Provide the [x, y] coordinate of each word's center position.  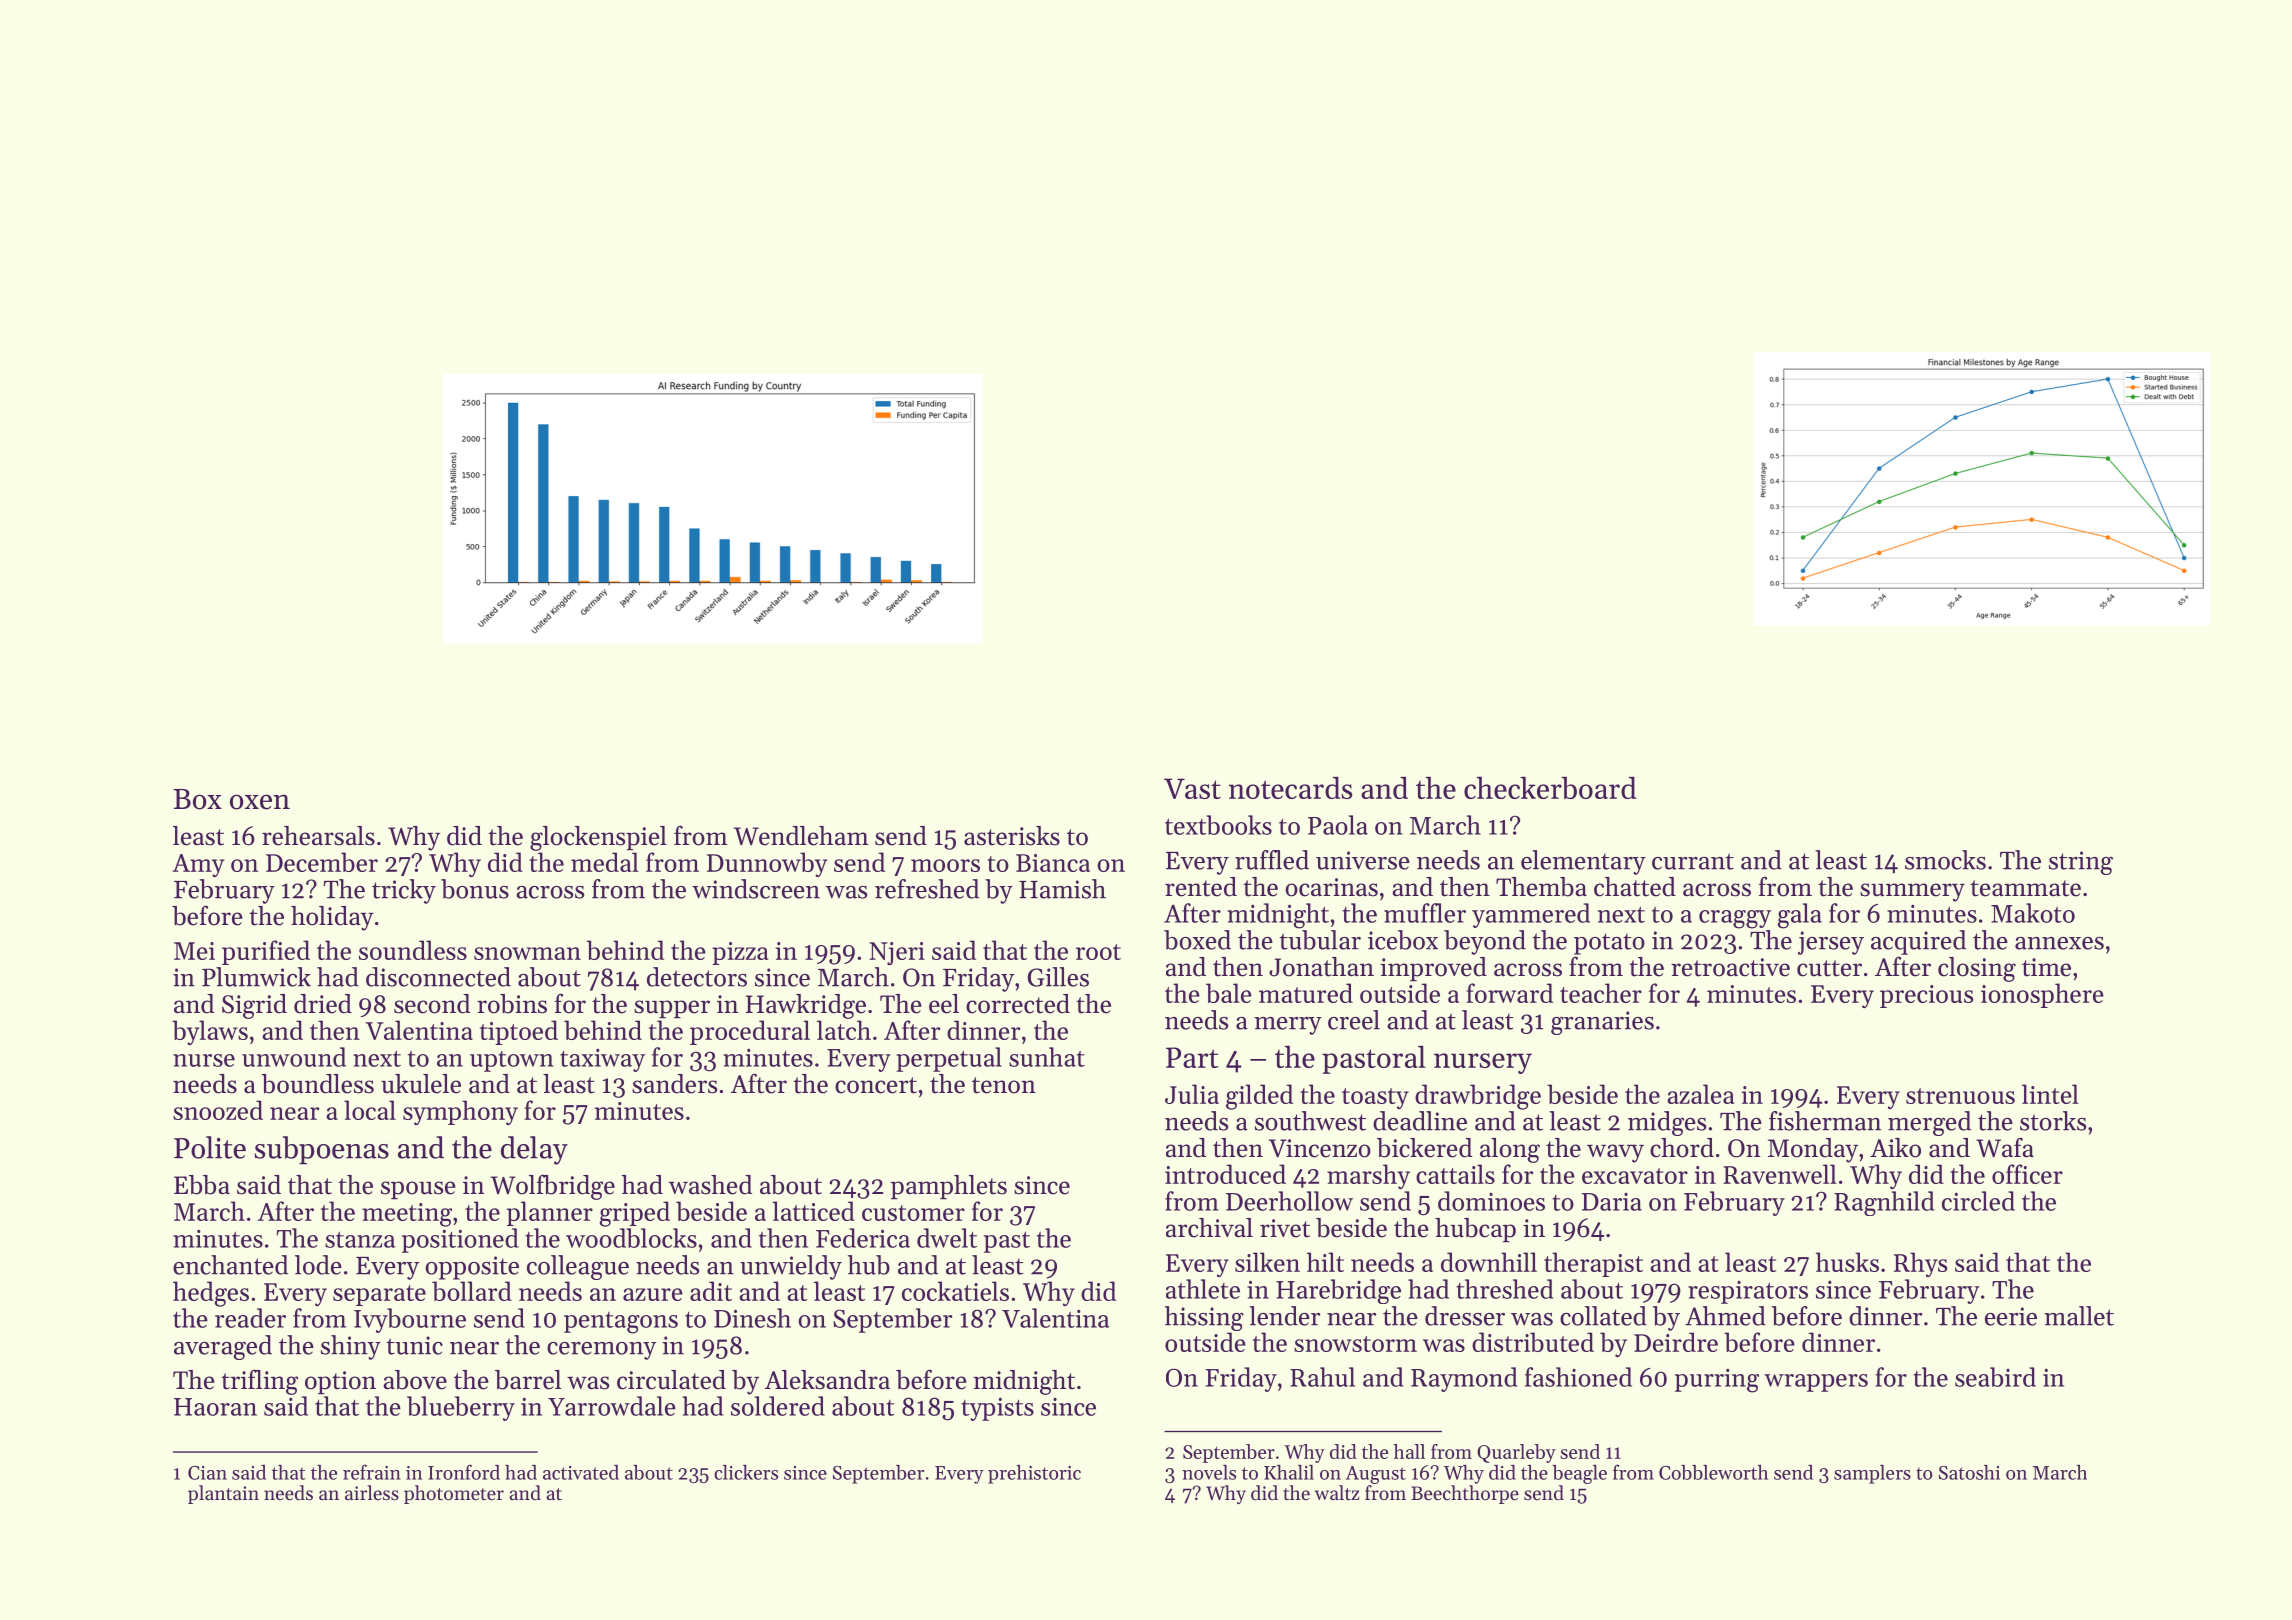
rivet [1285, 1228]
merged [1929, 1123]
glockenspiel [598, 838]
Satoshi [1969, 1472]
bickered [1424, 1148]
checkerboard [1550, 787]
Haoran [215, 1407]
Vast [1192, 788]
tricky [404, 891]
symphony [460, 1112]
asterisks [1012, 836]
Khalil [1289, 1472]
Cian [207, 1473]
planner [550, 1213]
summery [1912, 892]
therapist [1593, 1264]
